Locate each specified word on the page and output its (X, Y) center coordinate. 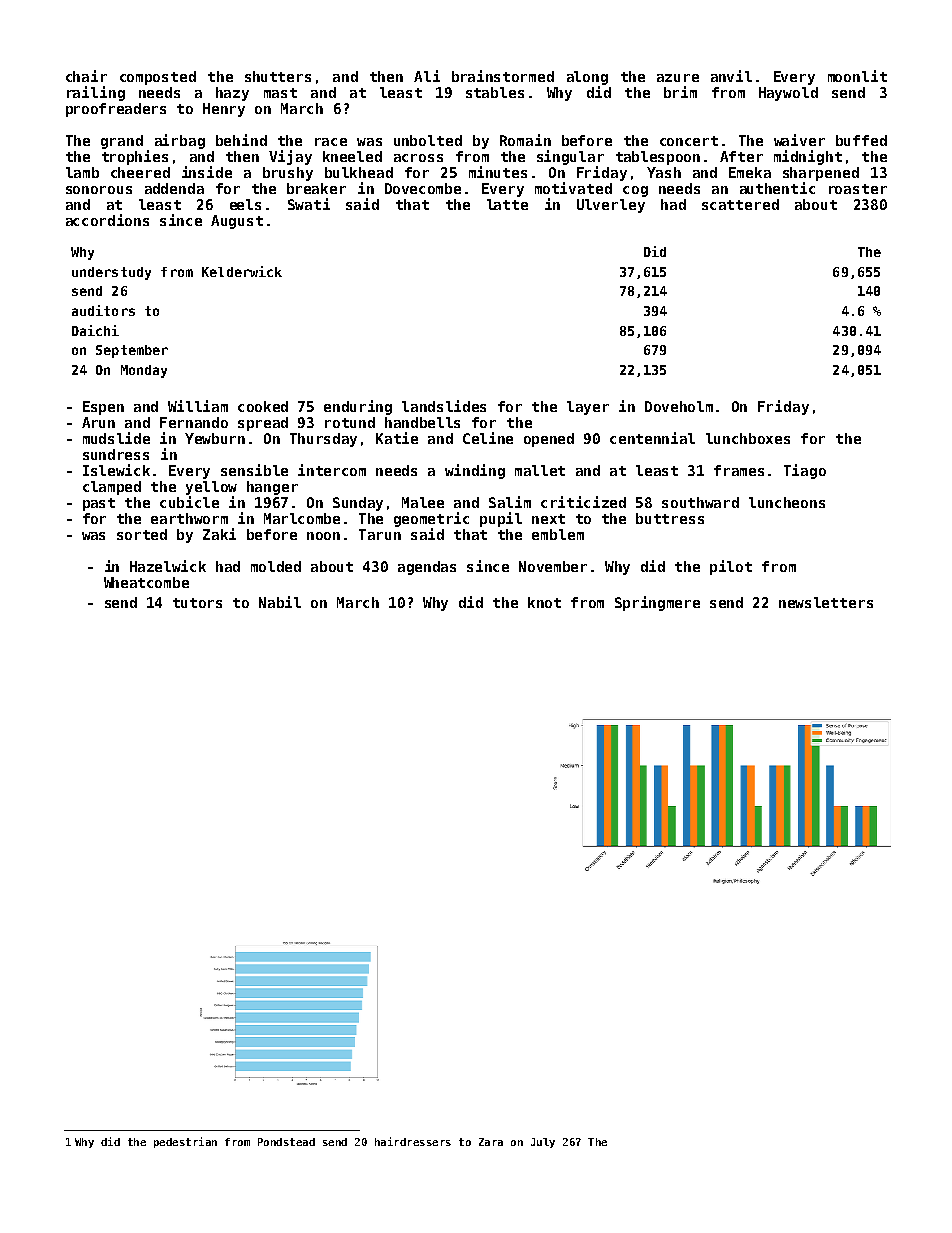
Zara (491, 1142)
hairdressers (413, 1141)
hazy (232, 94)
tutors (197, 603)
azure (678, 78)
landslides (444, 406)
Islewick (116, 470)
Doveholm (679, 406)
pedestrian (185, 1142)
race (331, 142)
